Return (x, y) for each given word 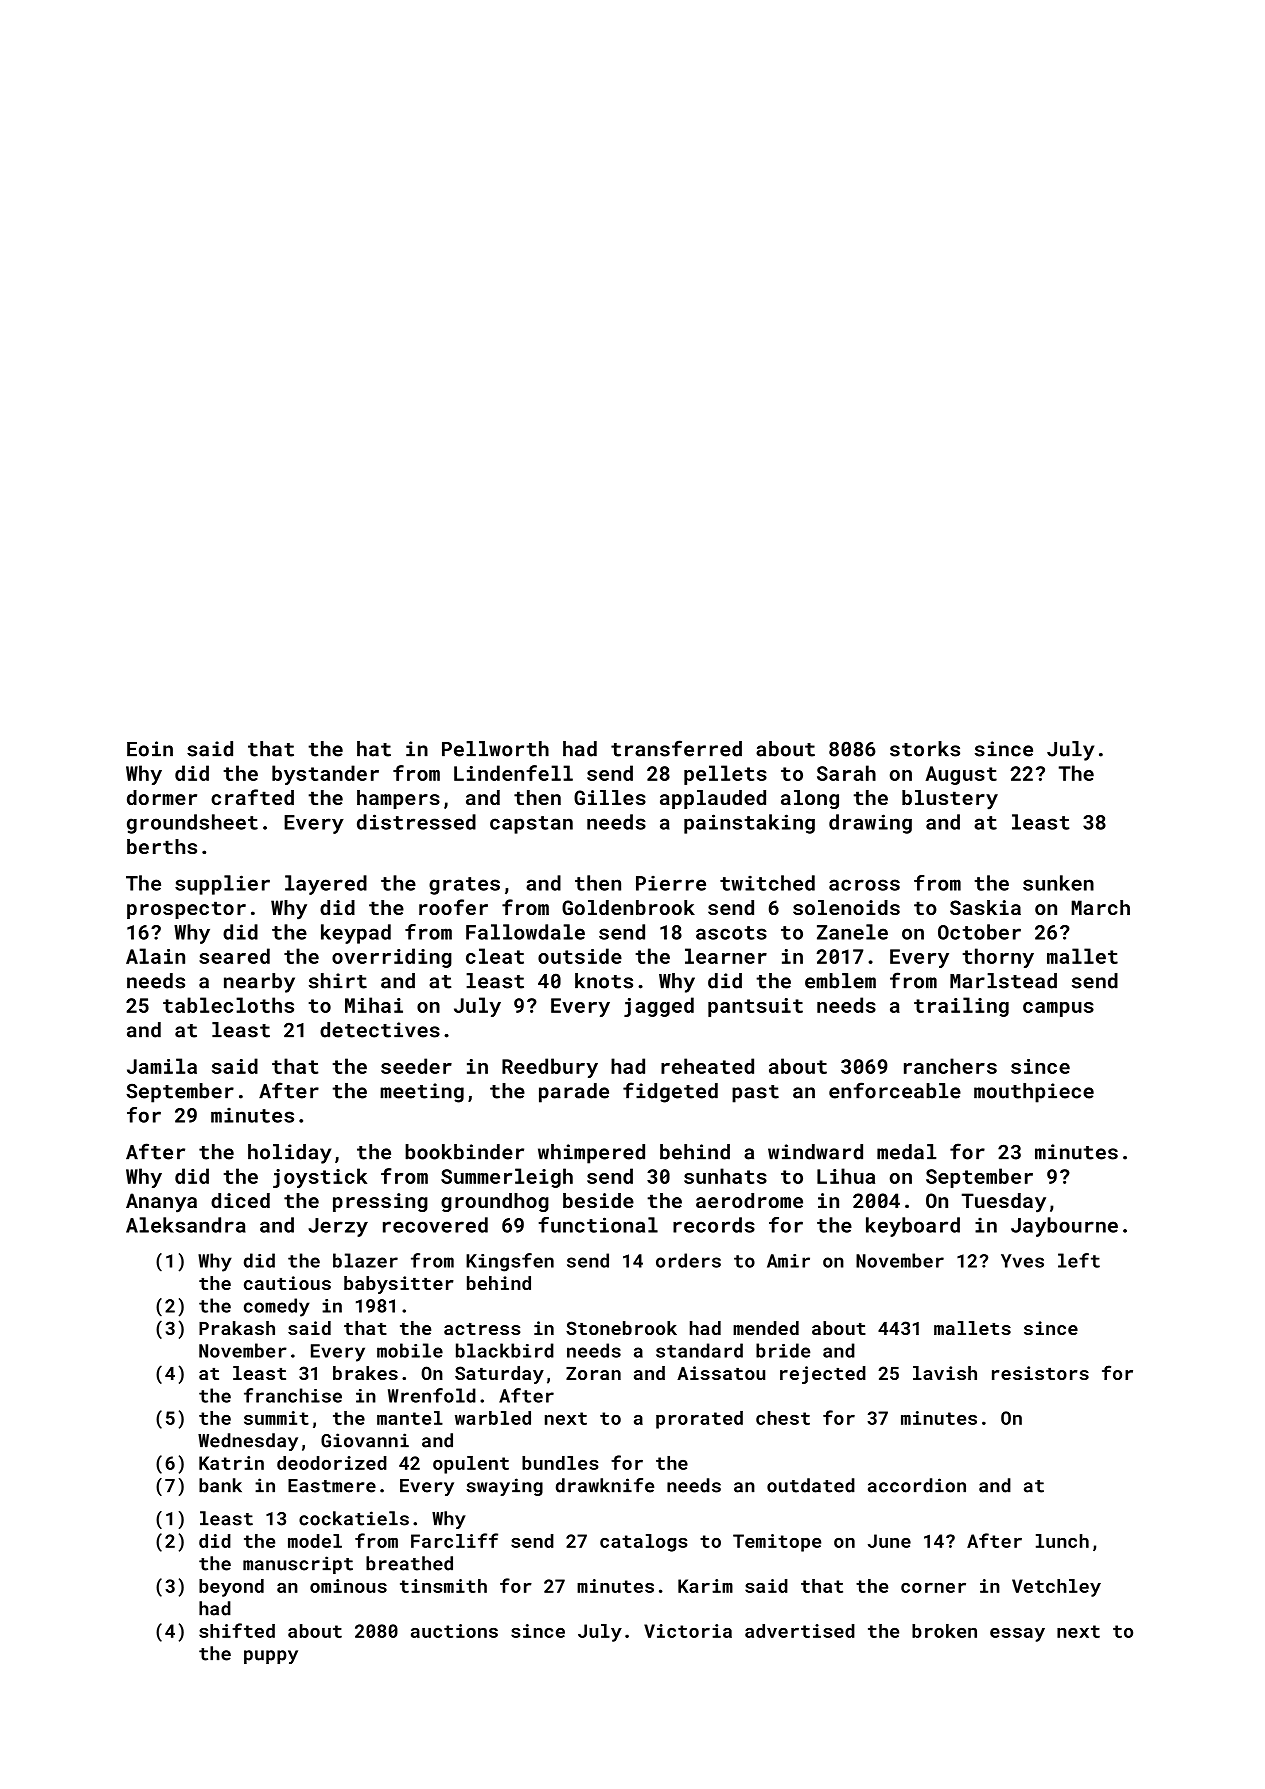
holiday (289, 1154)
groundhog (495, 1202)
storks (925, 749)
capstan (531, 825)
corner (933, 1588)
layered (326, 885)
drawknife (605, 1485)
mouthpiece (1034, 1093)
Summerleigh (507, 1178)
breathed (409, 1563)
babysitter (399, 1285)
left (1079, 1260)
